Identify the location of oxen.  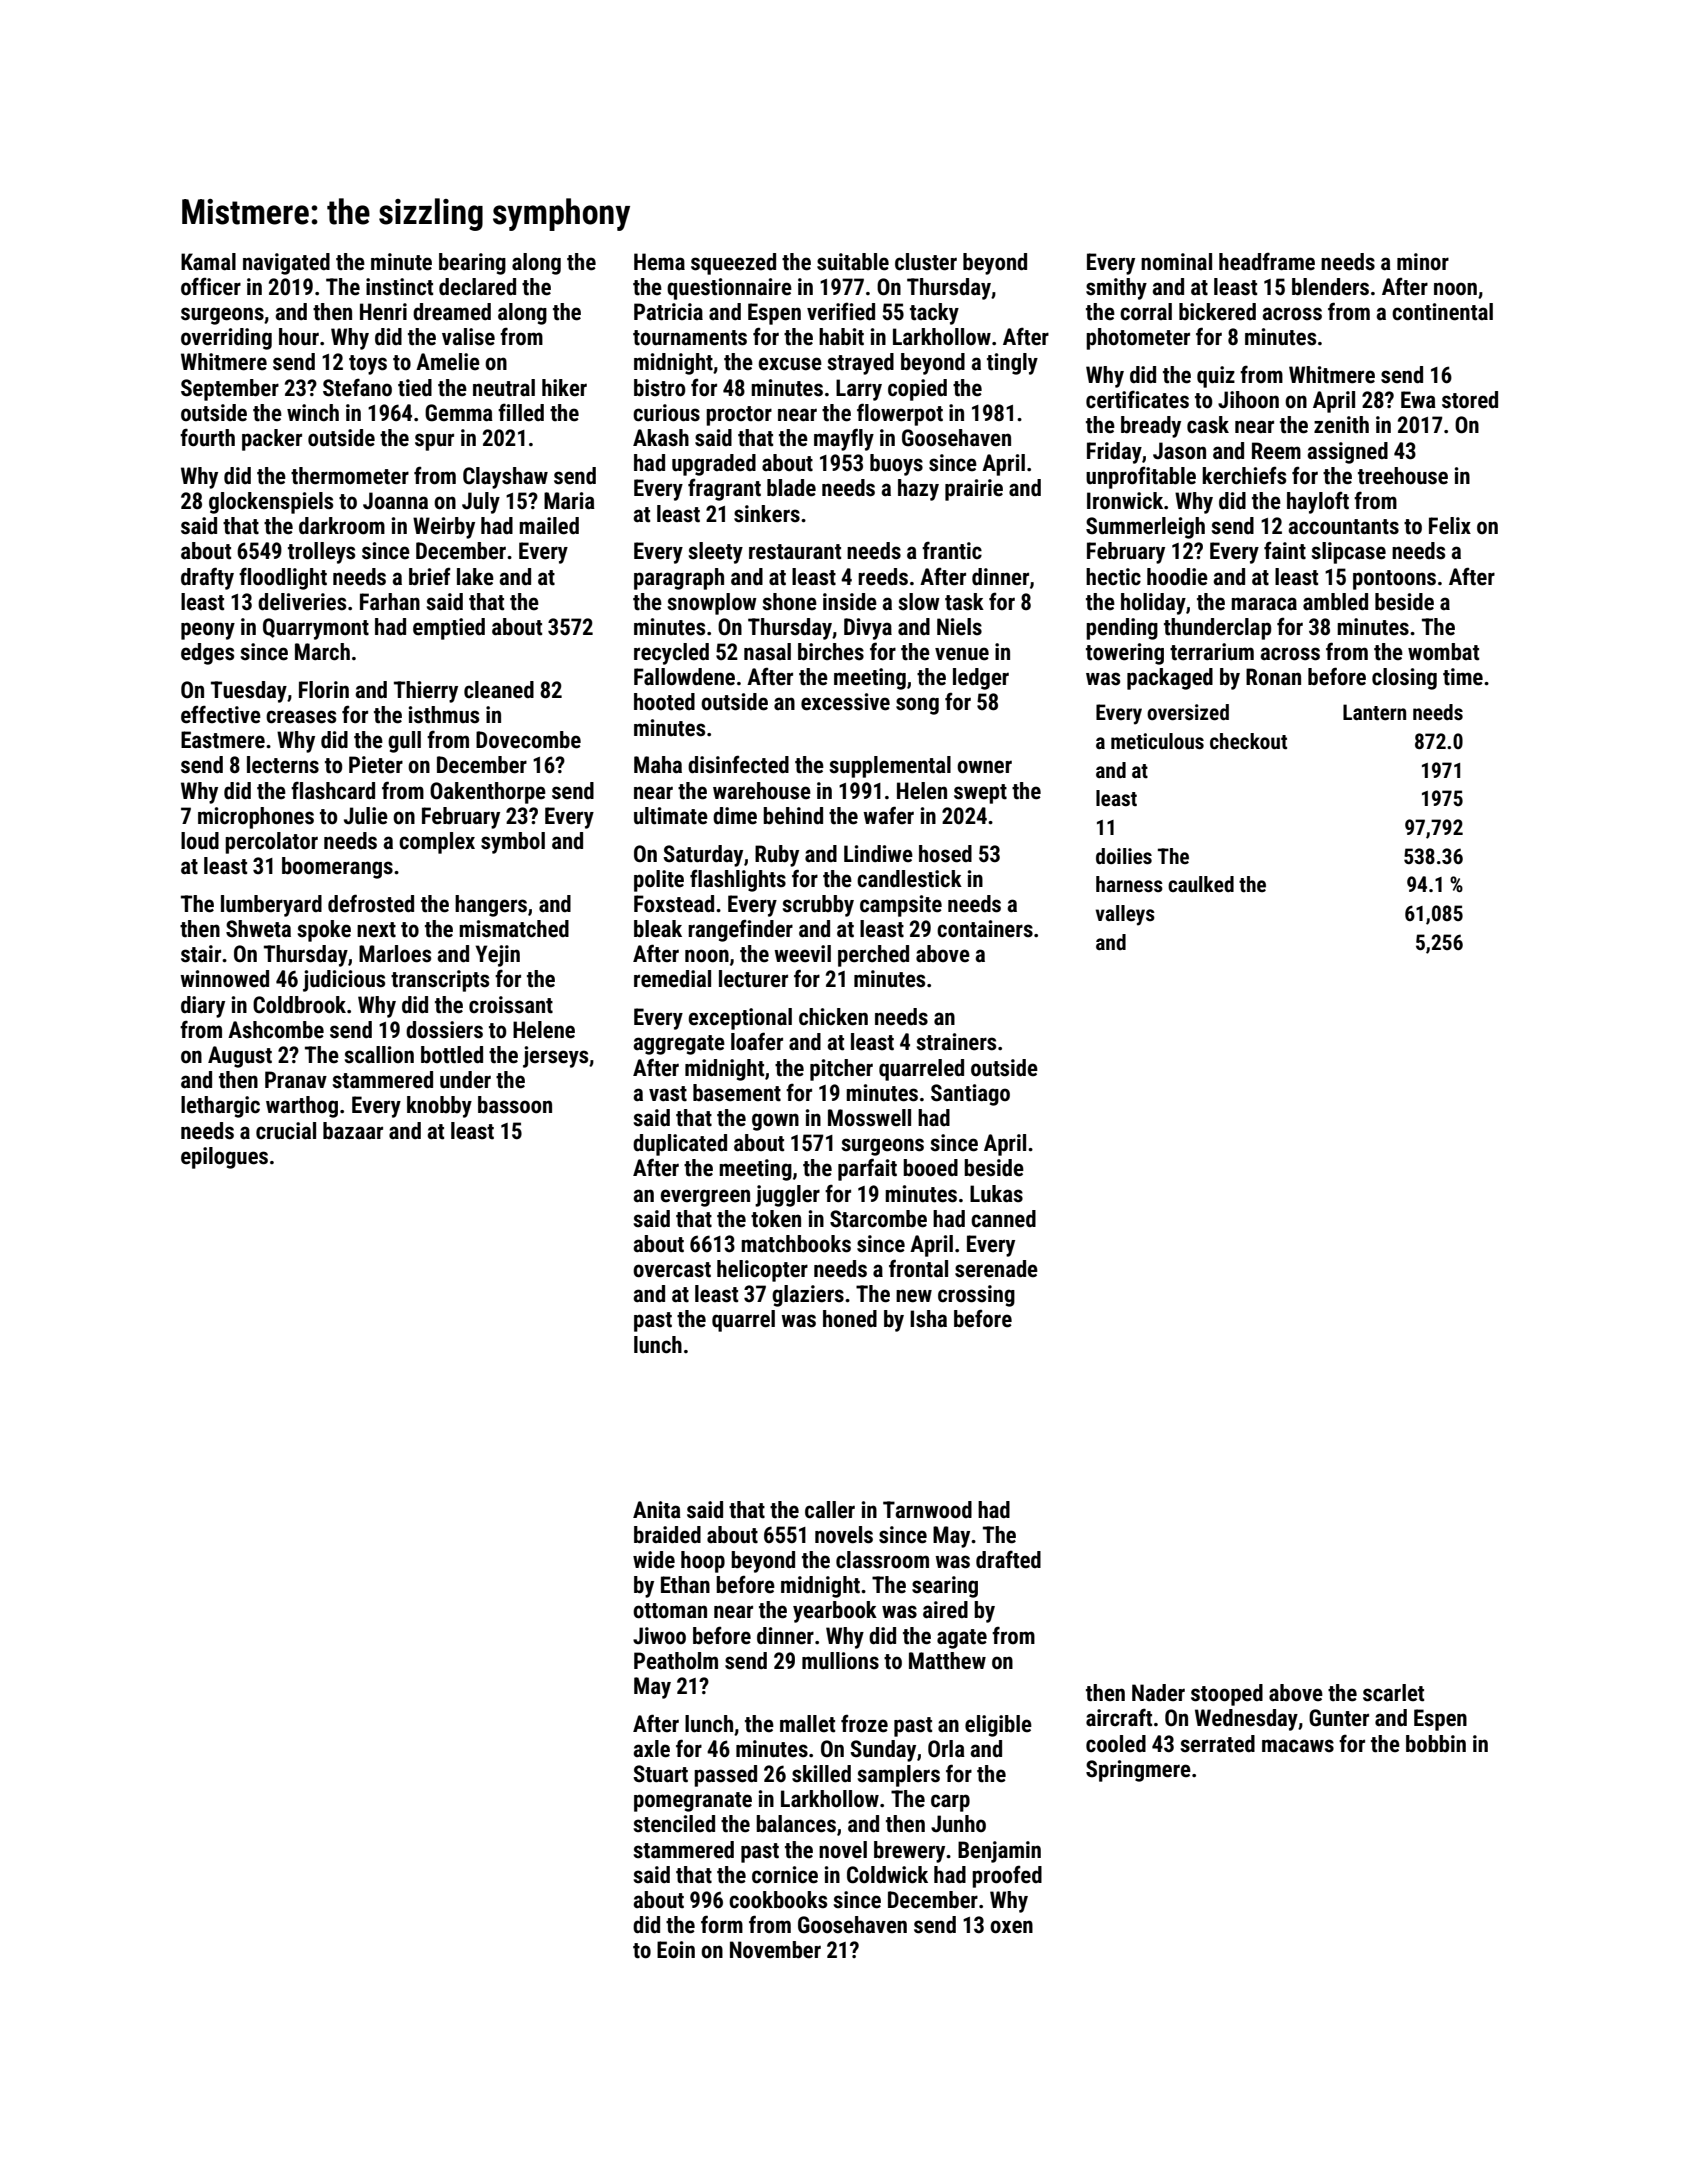
(1011, 1927).
